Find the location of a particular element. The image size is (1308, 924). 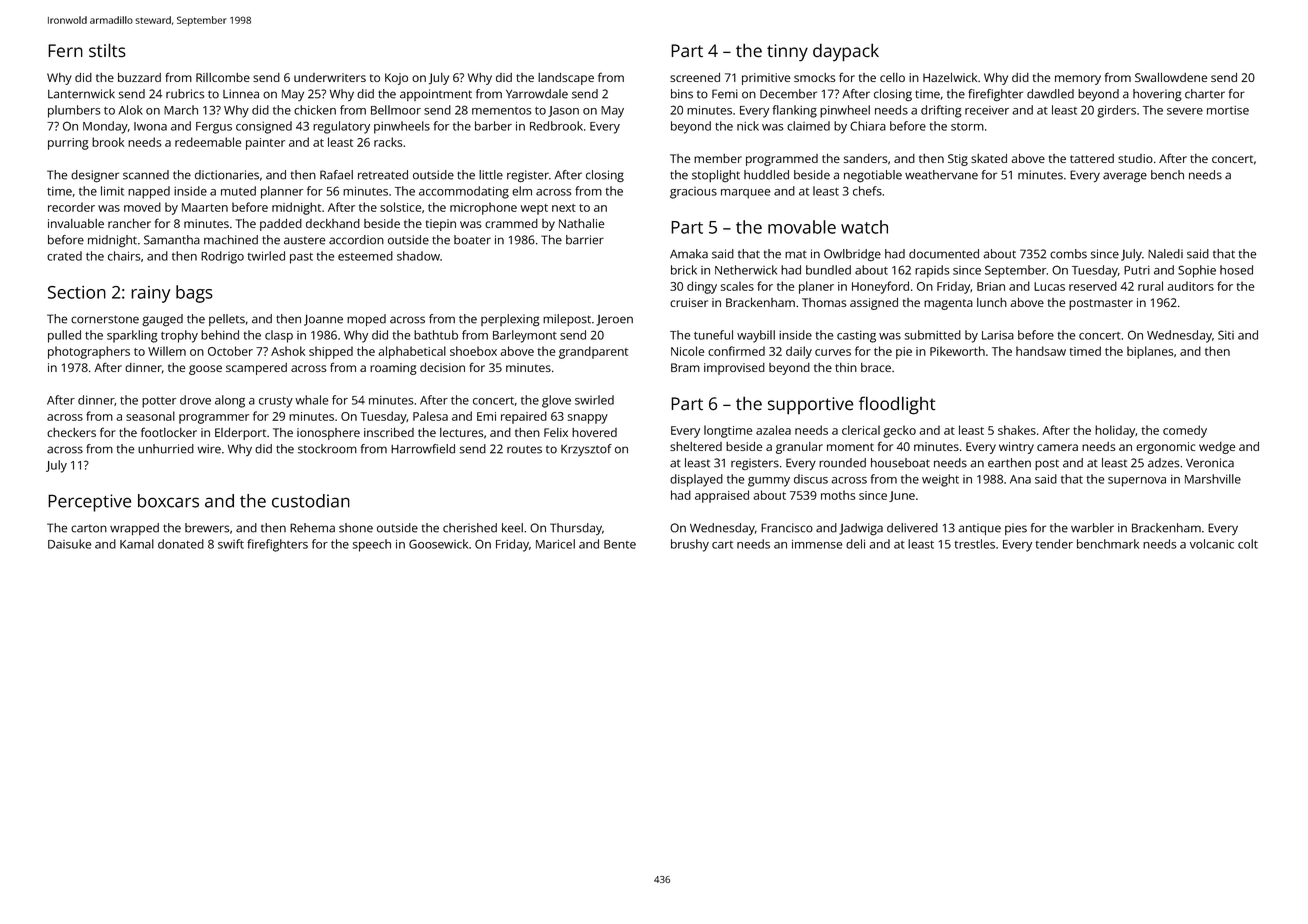

barber is located at coordinates (493, 126).
